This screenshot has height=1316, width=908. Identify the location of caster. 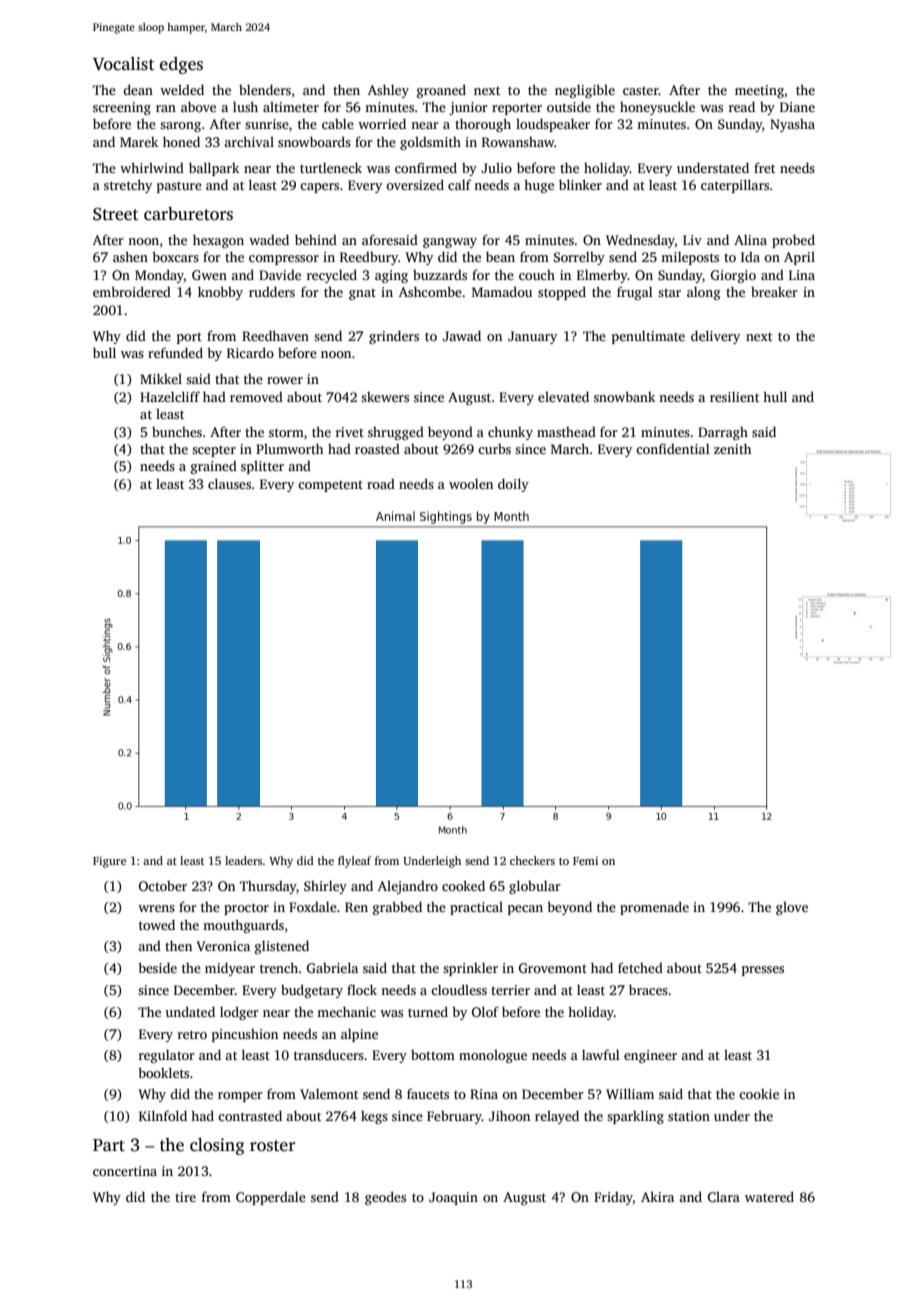
(641, 91).
